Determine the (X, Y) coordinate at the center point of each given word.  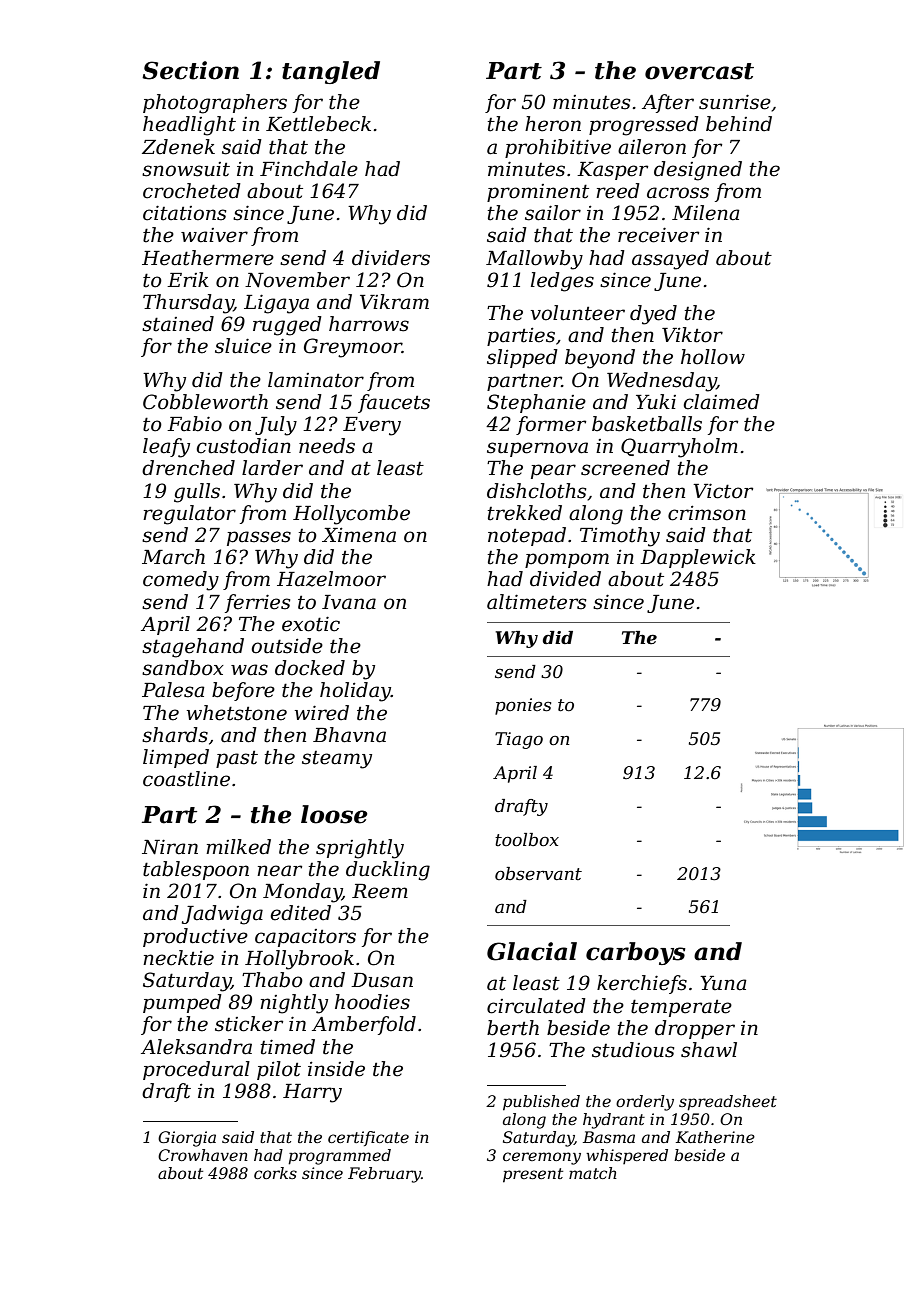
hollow (713, 357)
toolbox (527, 839)
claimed (721, 402)
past (237, 759)
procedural (196, 1070)
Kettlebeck (318, 124)
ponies (523, 706)
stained (178, 324)
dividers (391, 258)
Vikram (394, 302)
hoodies (372, 1002)
